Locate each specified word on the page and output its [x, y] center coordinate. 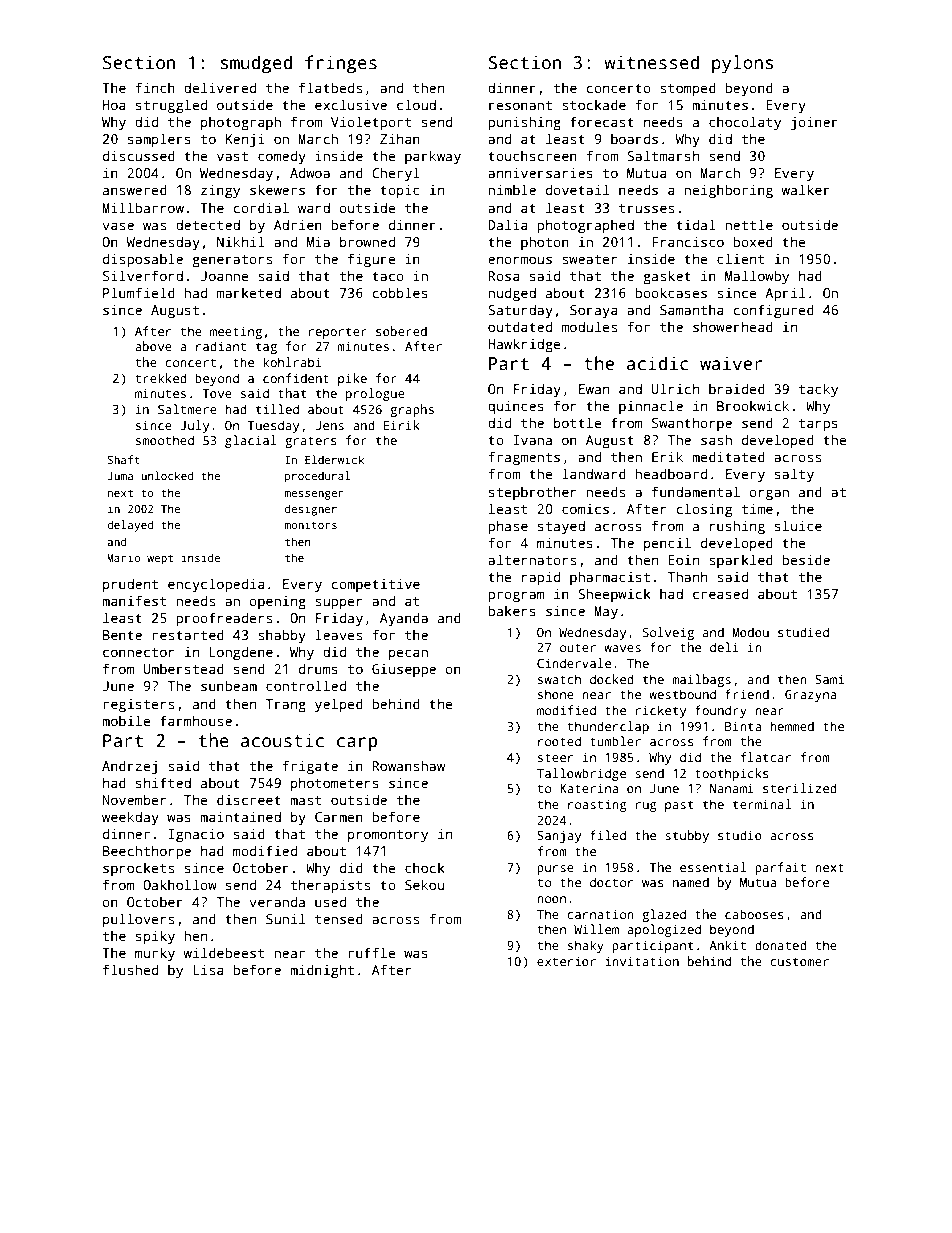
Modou [750, 632]
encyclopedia [216, 585]
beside [806, 559]
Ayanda [404, 619]
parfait [780, 868]
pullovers [138, 920]
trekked [161, 378]
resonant [520, 105]
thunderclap [608, 727]
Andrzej [129, 767]
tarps [818, 425]
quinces [516, 407]
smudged [256, 64]
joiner [814, 123]
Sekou [424, 884]
